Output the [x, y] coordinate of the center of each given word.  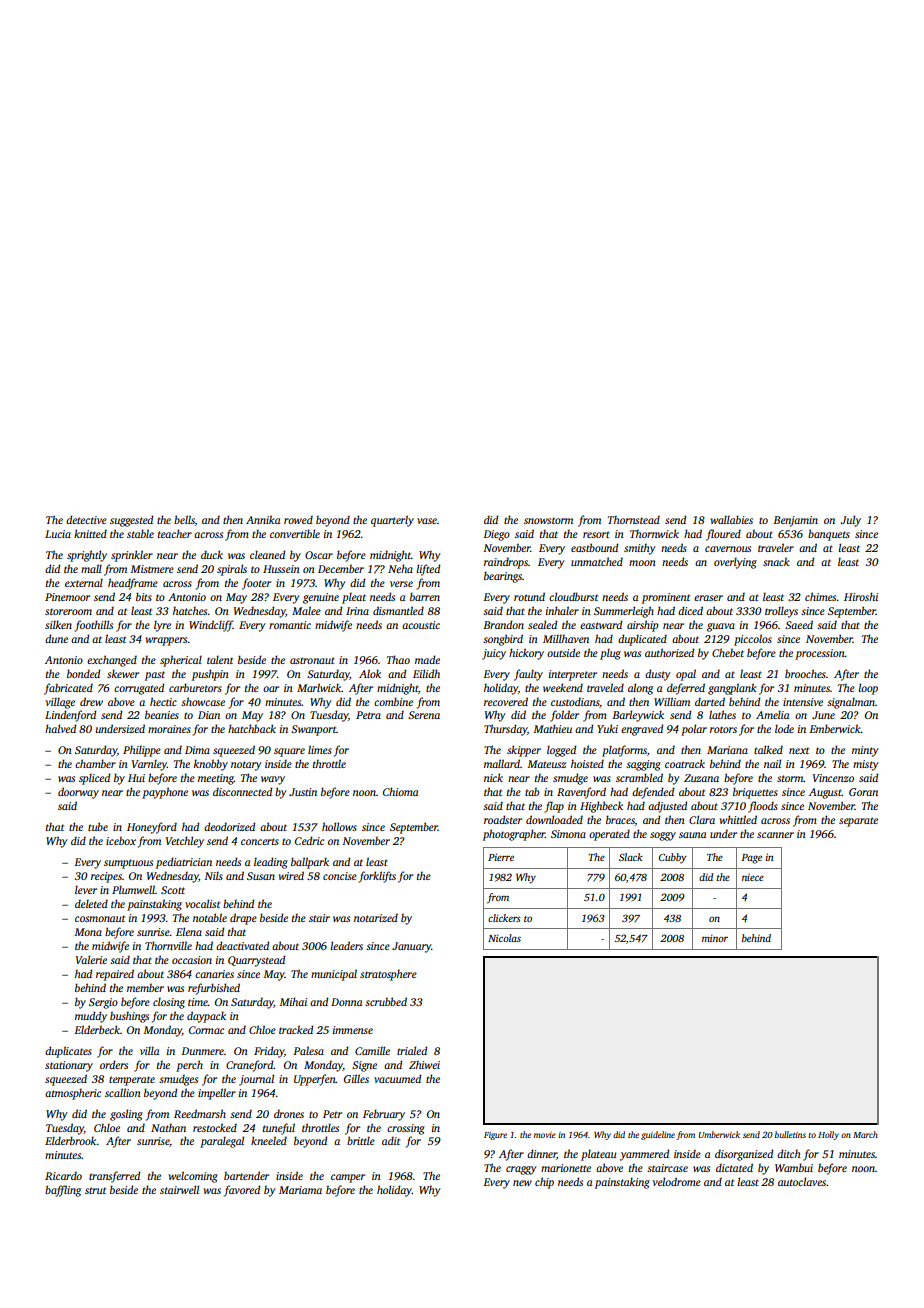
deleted [91, 903]
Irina [357, 611]
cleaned [267, 554]
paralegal [222, 1142]
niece [753, 877]
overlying [735, 563]
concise [340, 876]
